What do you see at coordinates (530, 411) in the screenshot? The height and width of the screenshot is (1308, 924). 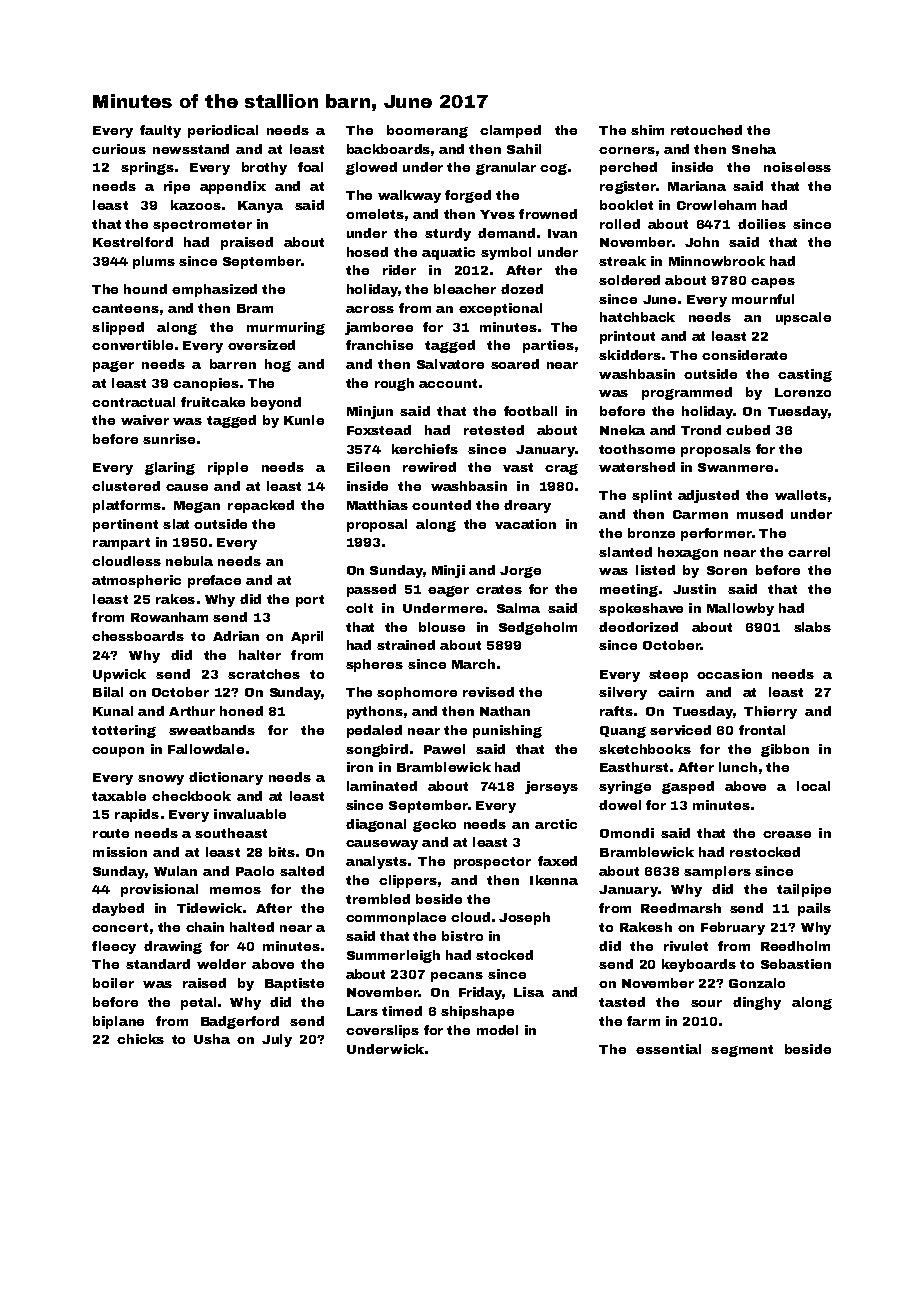 I see `football` at bounding box center [530, 411].
